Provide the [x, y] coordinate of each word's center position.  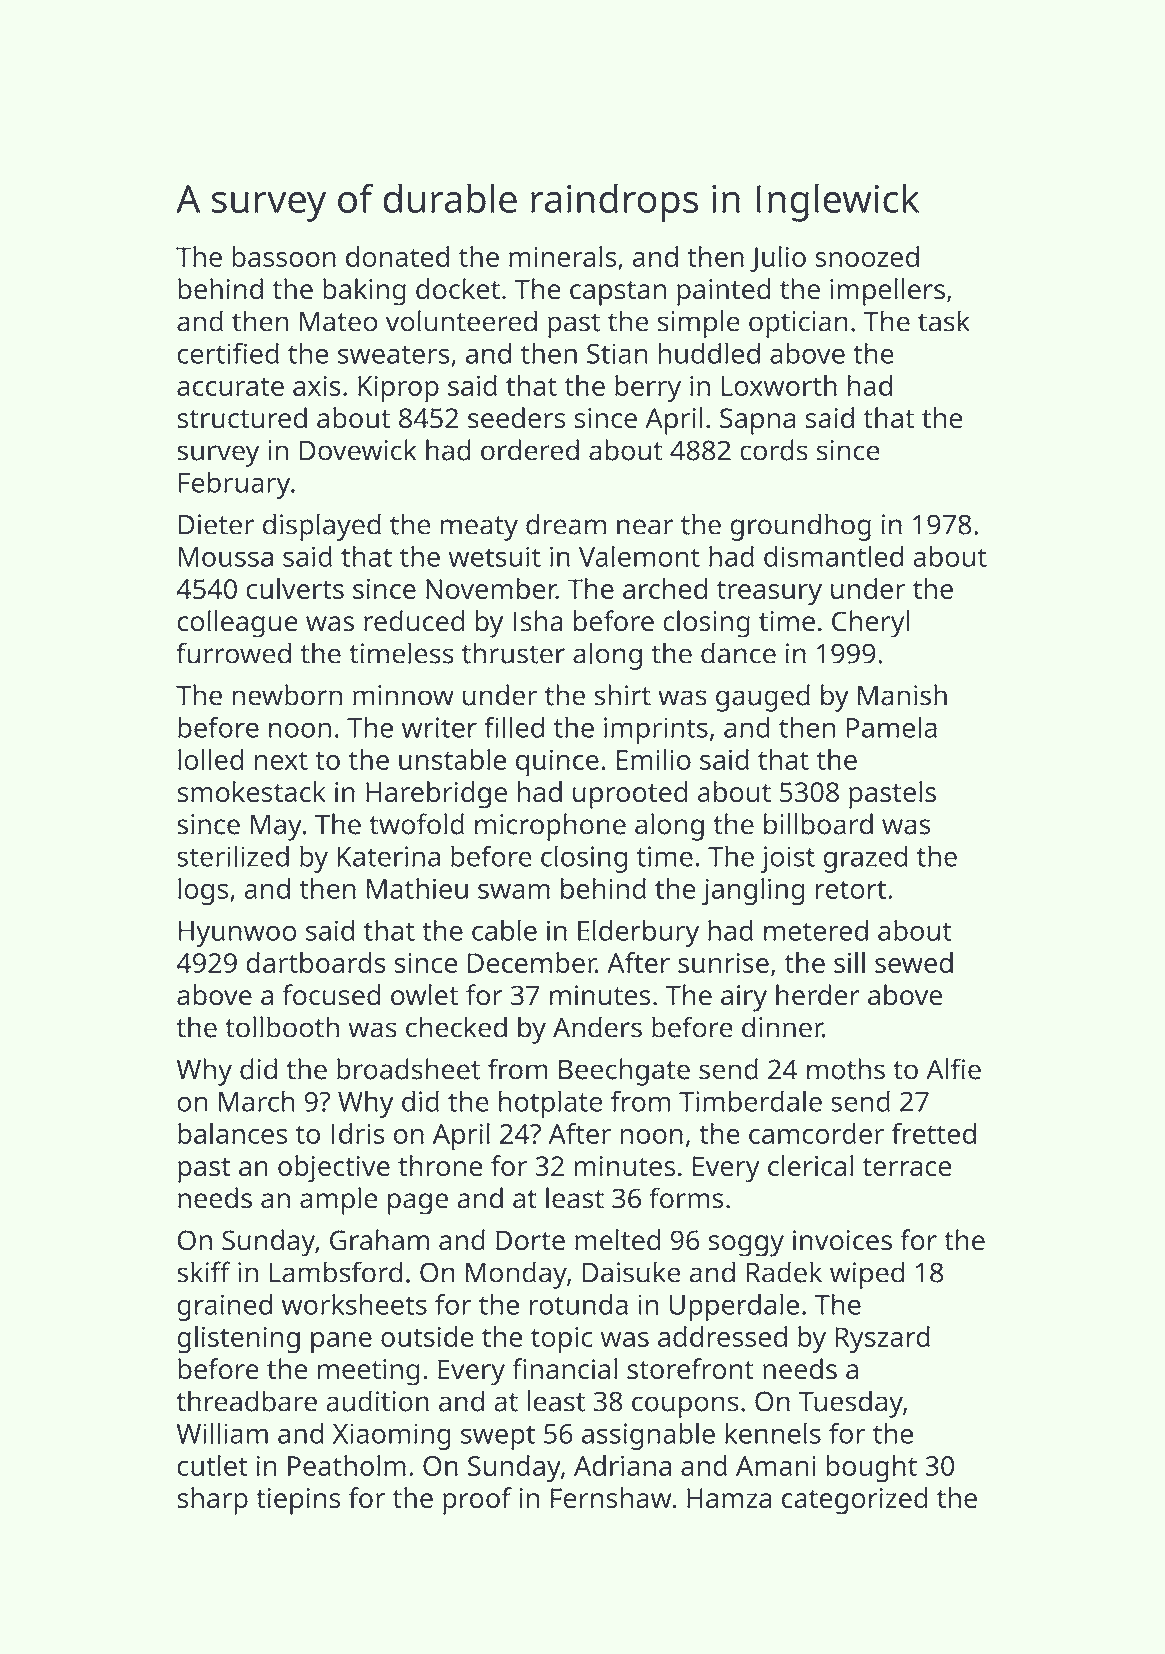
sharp [212, 1501]
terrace [907, 1167]
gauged [763, 698]
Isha [538, 621]
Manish [902, 695]
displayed [322, 527]
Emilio [653, 759]
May [276, 827]
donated [397, 256]
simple [699, 324]
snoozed [867, 256]
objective [334, 1169]
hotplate [550, 1104]
